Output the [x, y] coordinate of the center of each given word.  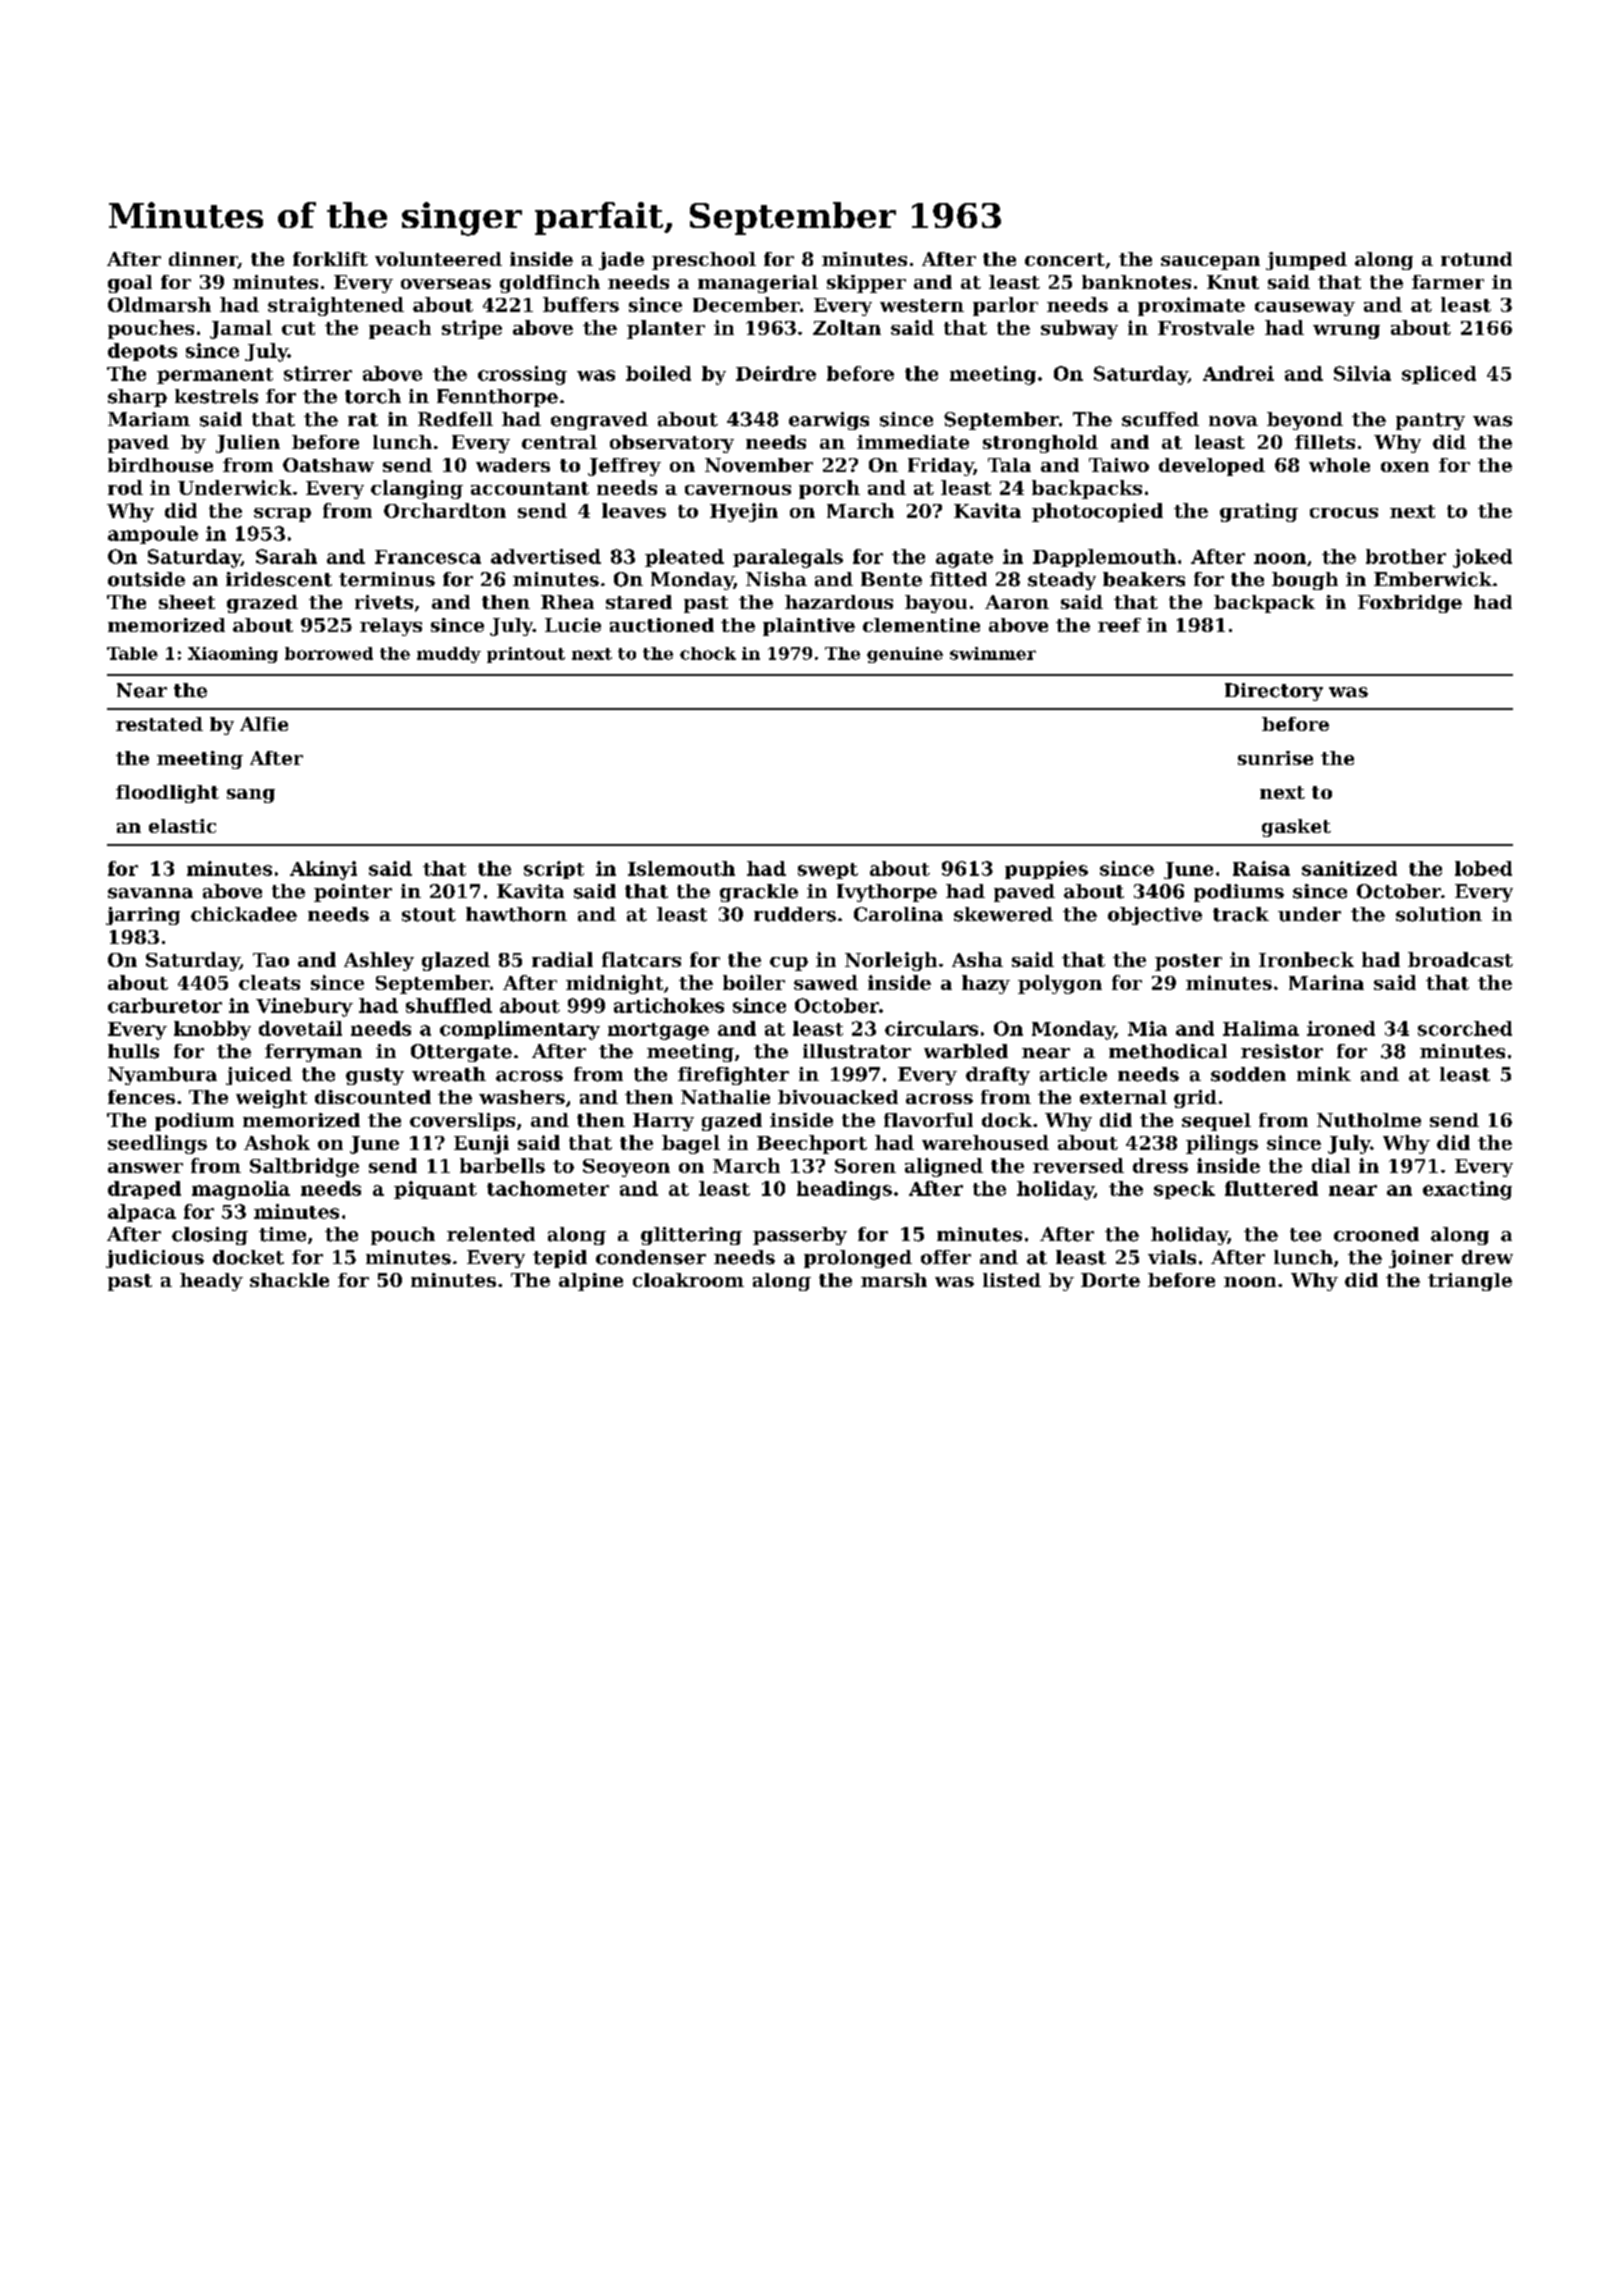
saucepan [1210, 263]
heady [211, 1282]
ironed [1341, 1028]
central [559, 442]
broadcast [1460, 959]
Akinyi [323, 870]
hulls [133, 1051]
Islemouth [681, 868]
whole [1339, 465]
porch [829, 489]
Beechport [812, 1144]
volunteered [438, 259]
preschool [704, 261]
